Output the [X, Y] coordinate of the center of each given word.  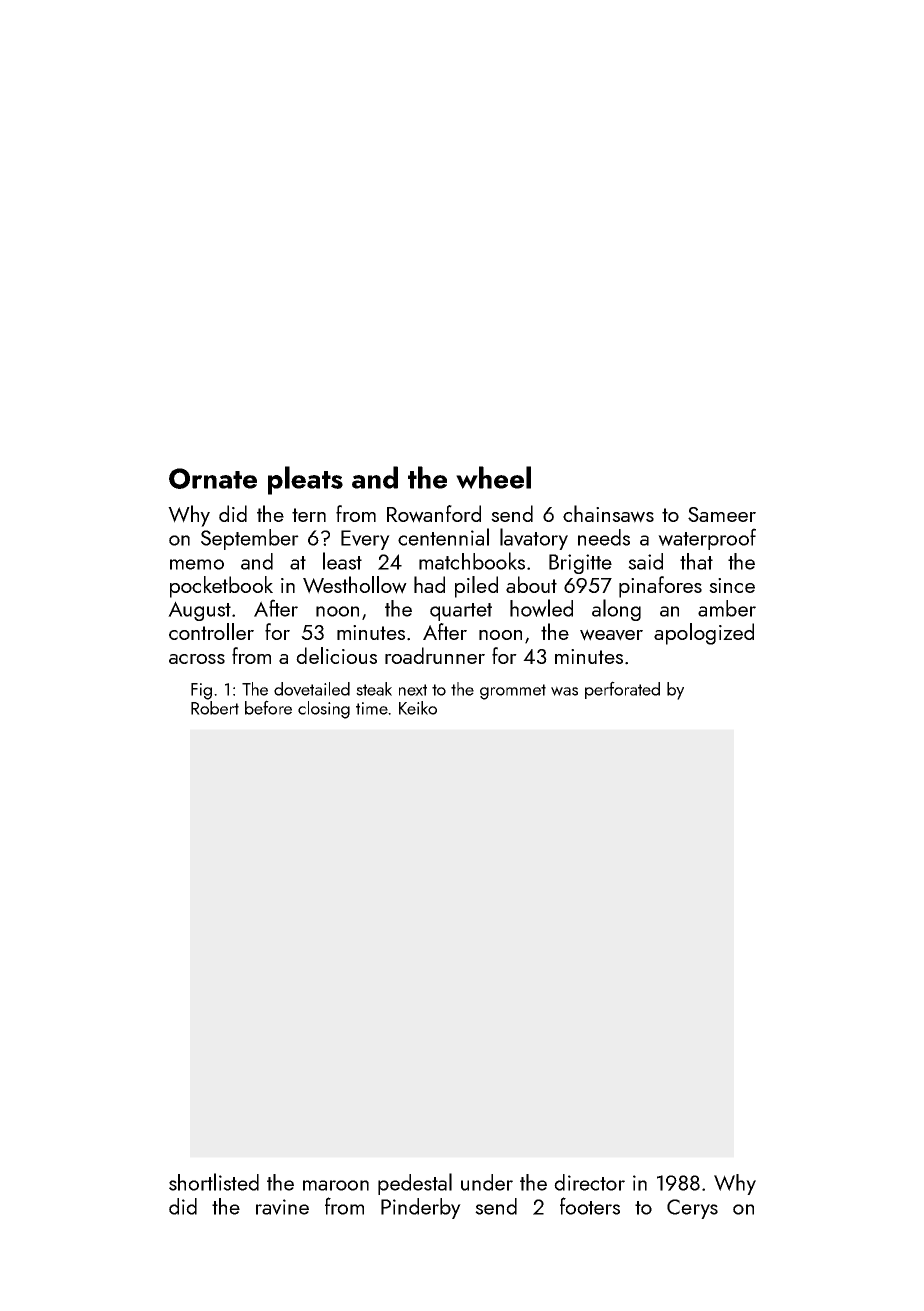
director [589, 1182]
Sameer [722, 514]
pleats [305, 480]
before [268, 707]
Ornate [213, 478]
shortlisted [214, 1182]
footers [590, 1206]
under [487, 1182]
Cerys [692, 1209]
